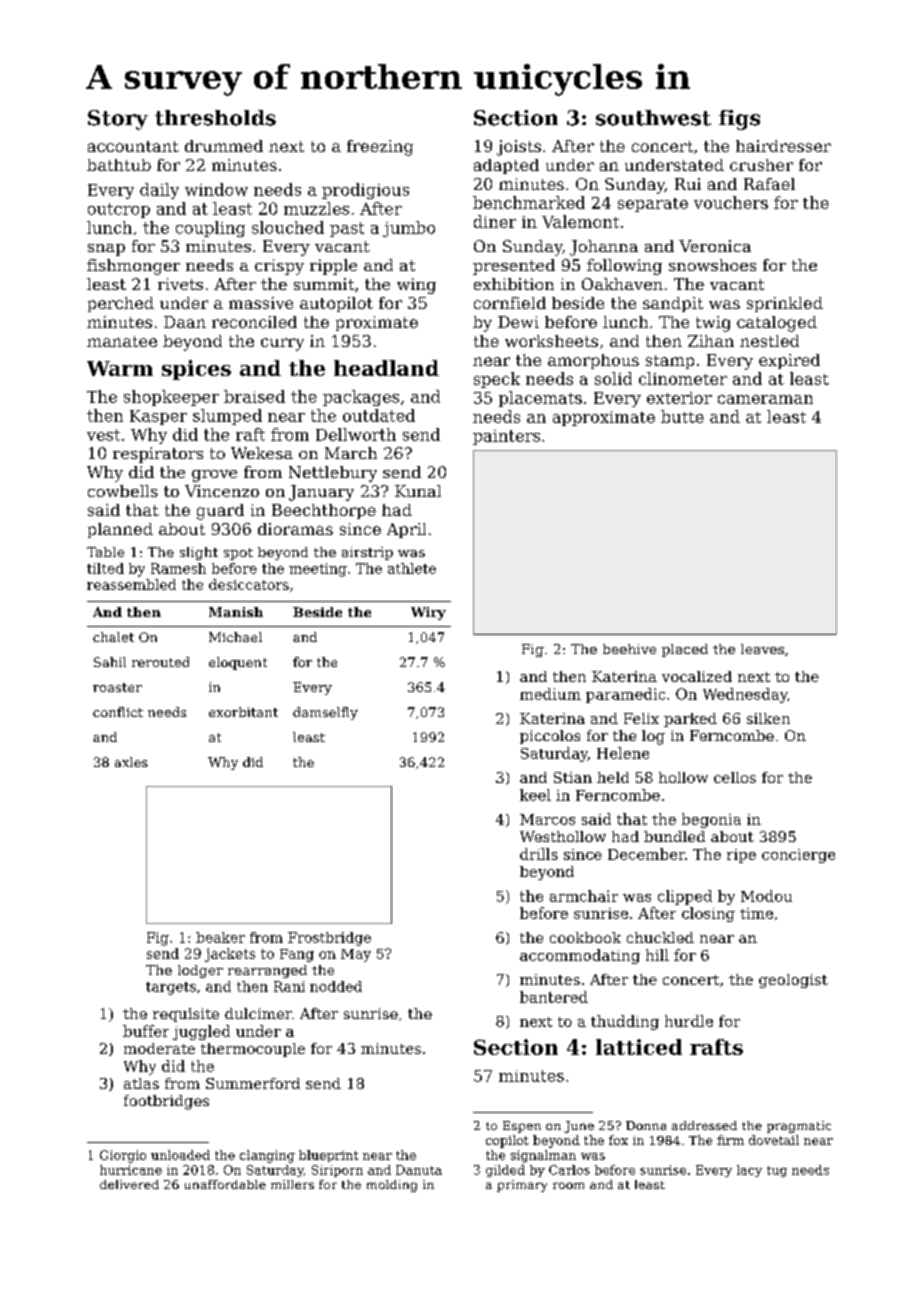 Image resolution: width=924 pixels, height=1308 pixels. I want to click on butte, so click(682, 416).
